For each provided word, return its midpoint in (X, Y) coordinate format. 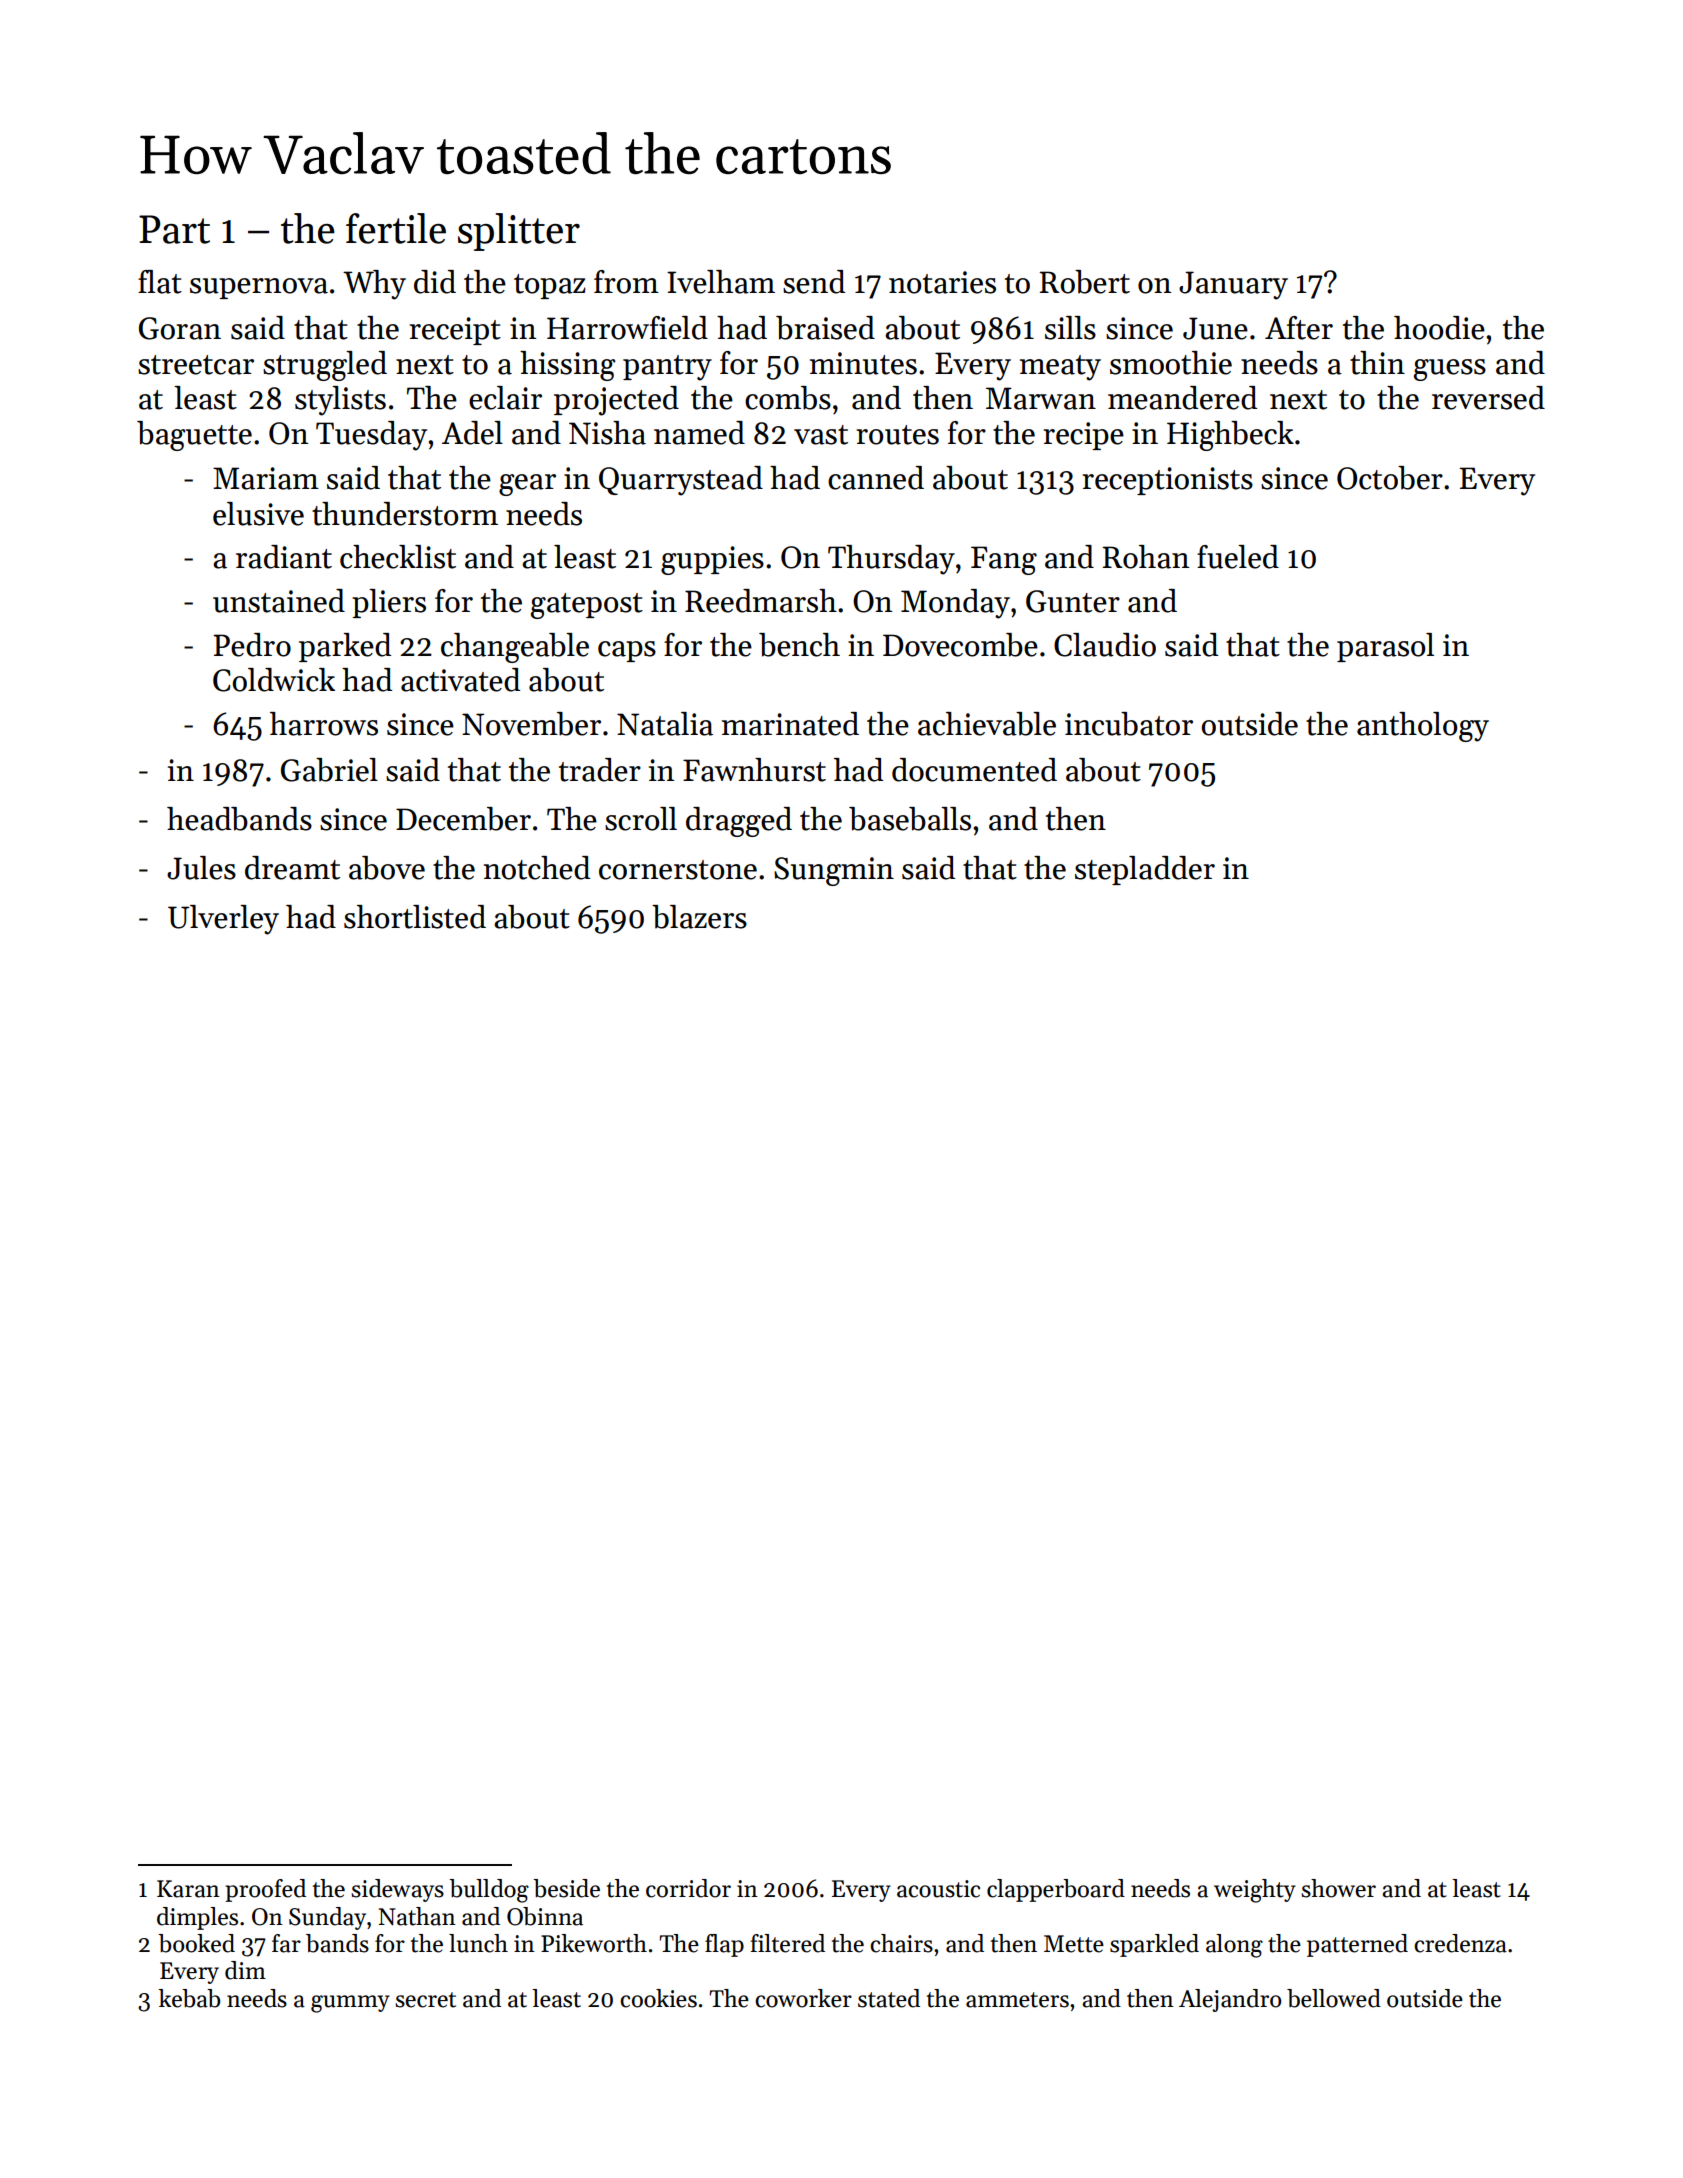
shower (1338, 1888)
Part (174, 229)
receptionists (1167, 481)
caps (627, 651)
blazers (699, 917)
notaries (942, 282)
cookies (658, 1998)
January (1233, 285)
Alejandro (1230, 2000)
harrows (324, 724)
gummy (350, 2004)
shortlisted (415, 917)
